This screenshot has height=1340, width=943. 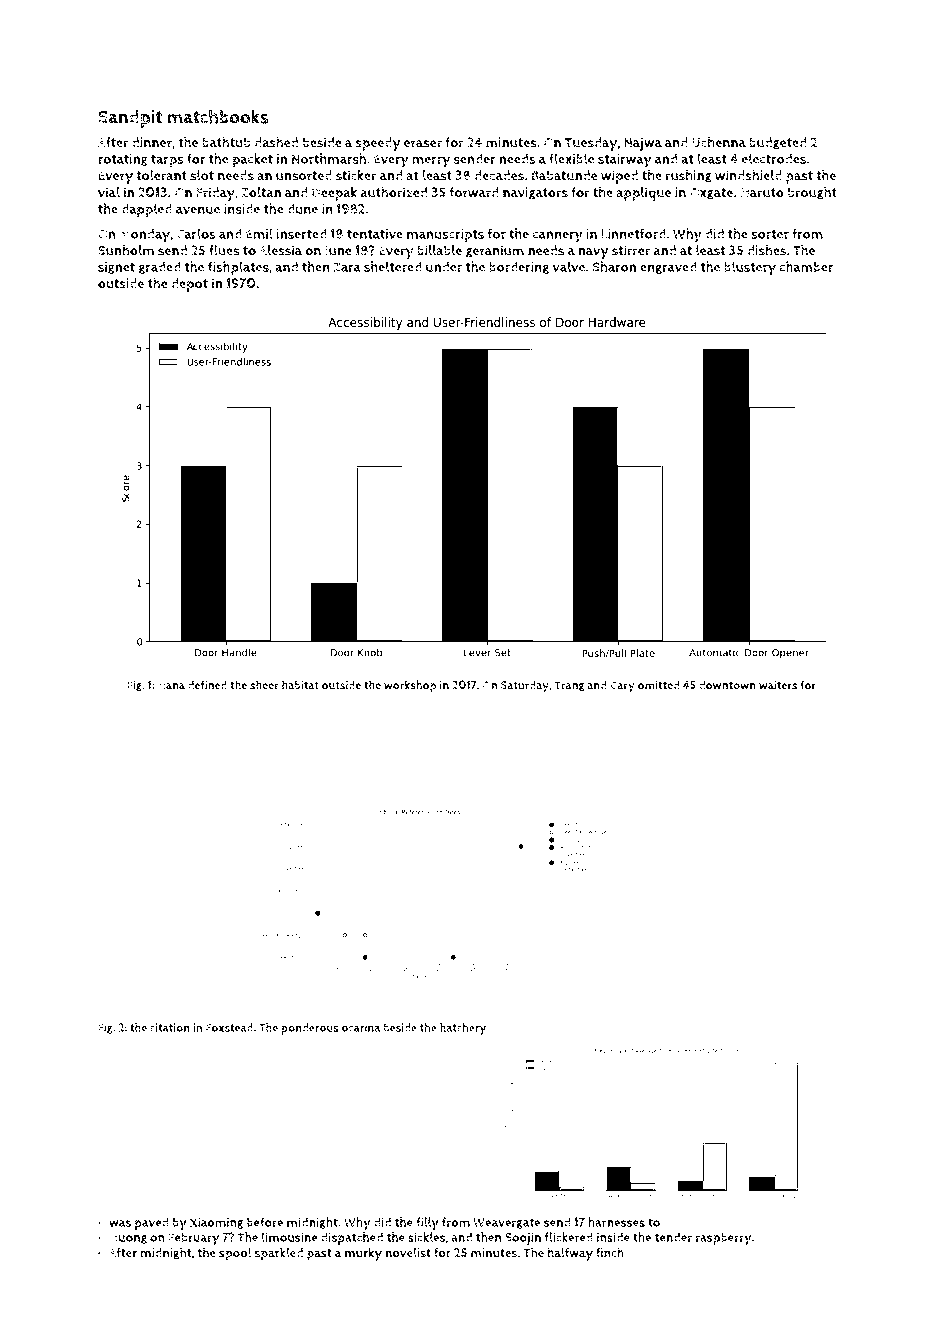 What do you see at coordinates (189, 285) in the screenshot?
I see `depot` at bounding box center [189, 285].
